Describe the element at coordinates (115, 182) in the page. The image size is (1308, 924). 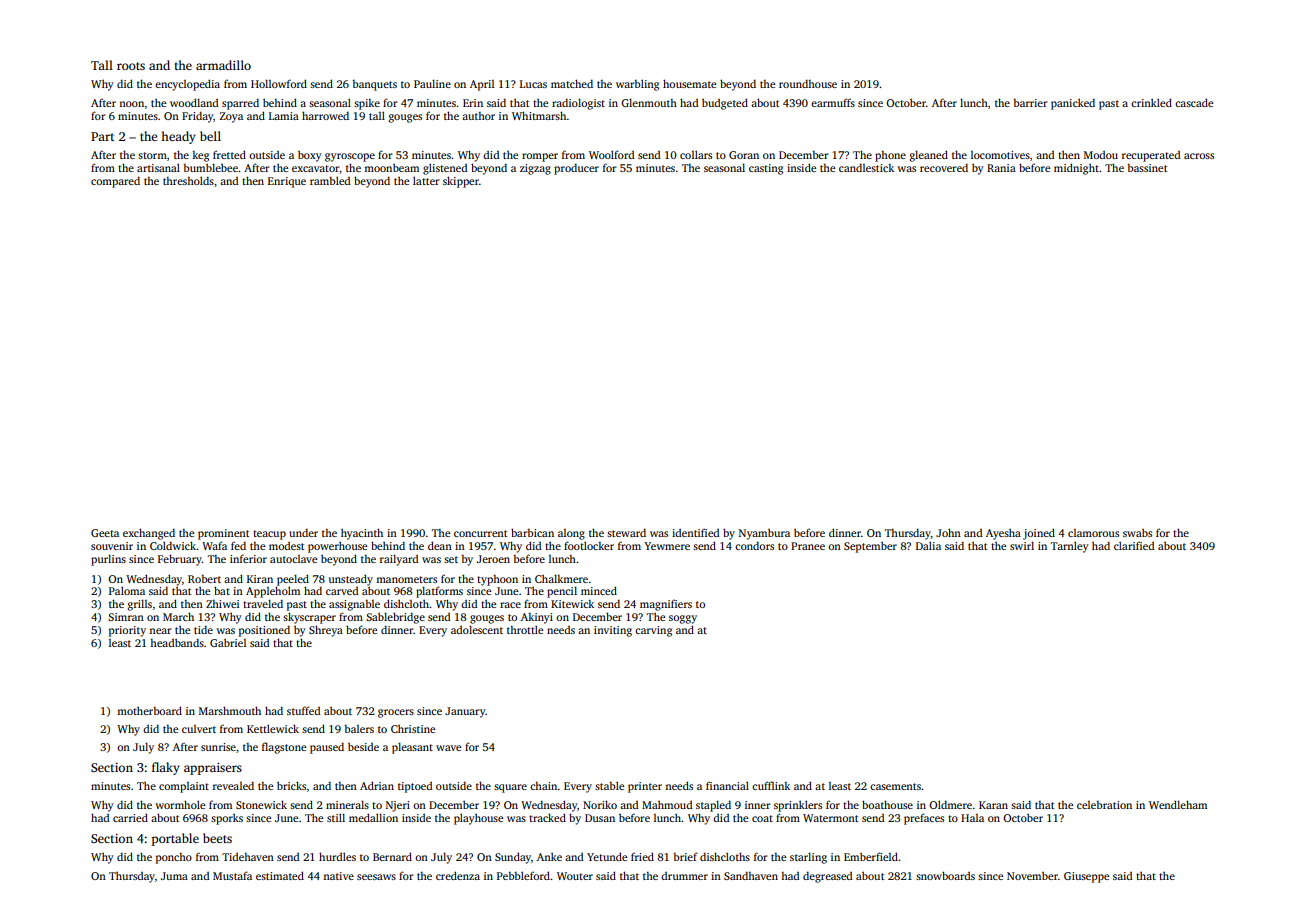
I see `compared` at that location.
